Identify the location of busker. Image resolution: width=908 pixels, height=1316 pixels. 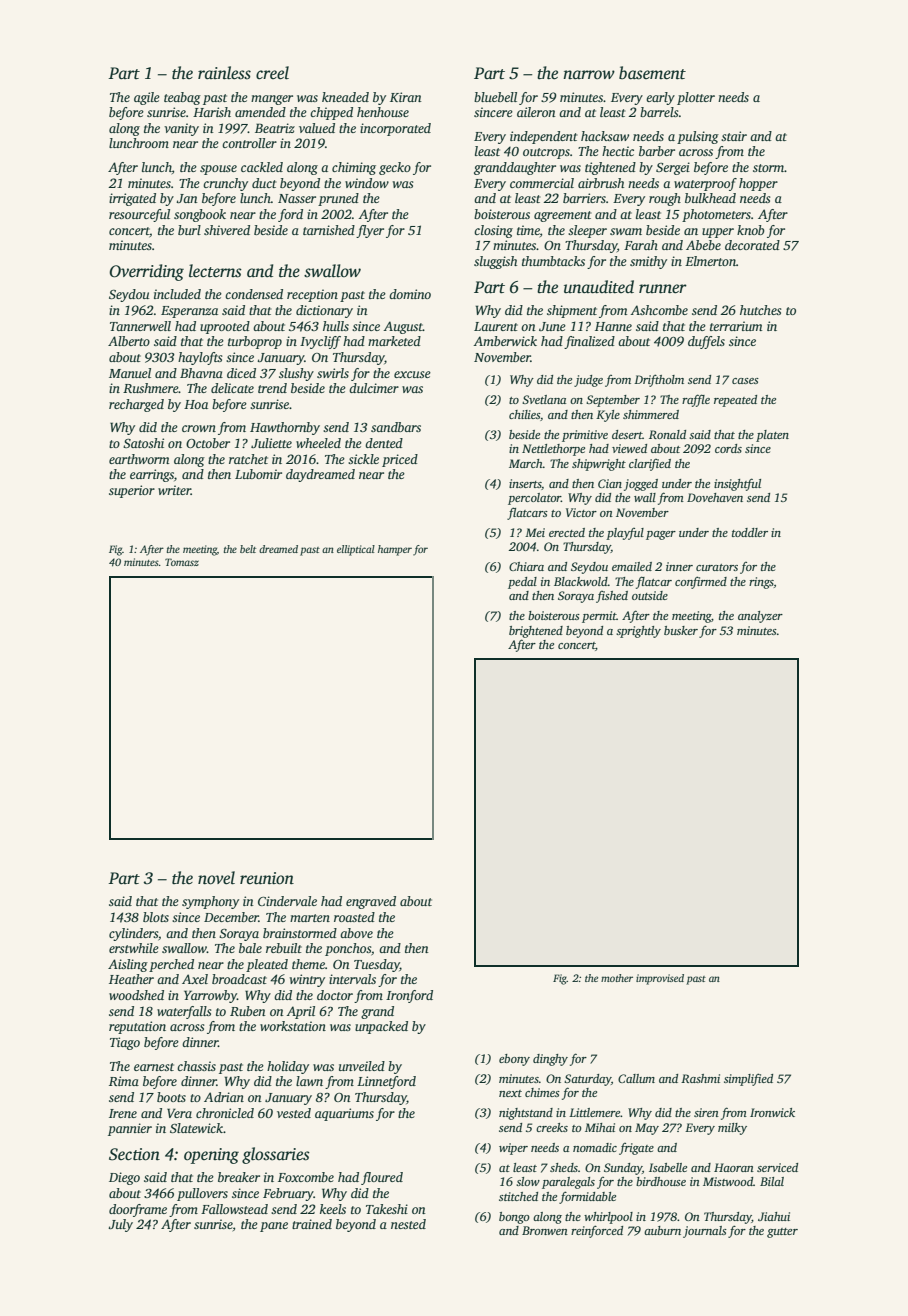
(681, 630).
